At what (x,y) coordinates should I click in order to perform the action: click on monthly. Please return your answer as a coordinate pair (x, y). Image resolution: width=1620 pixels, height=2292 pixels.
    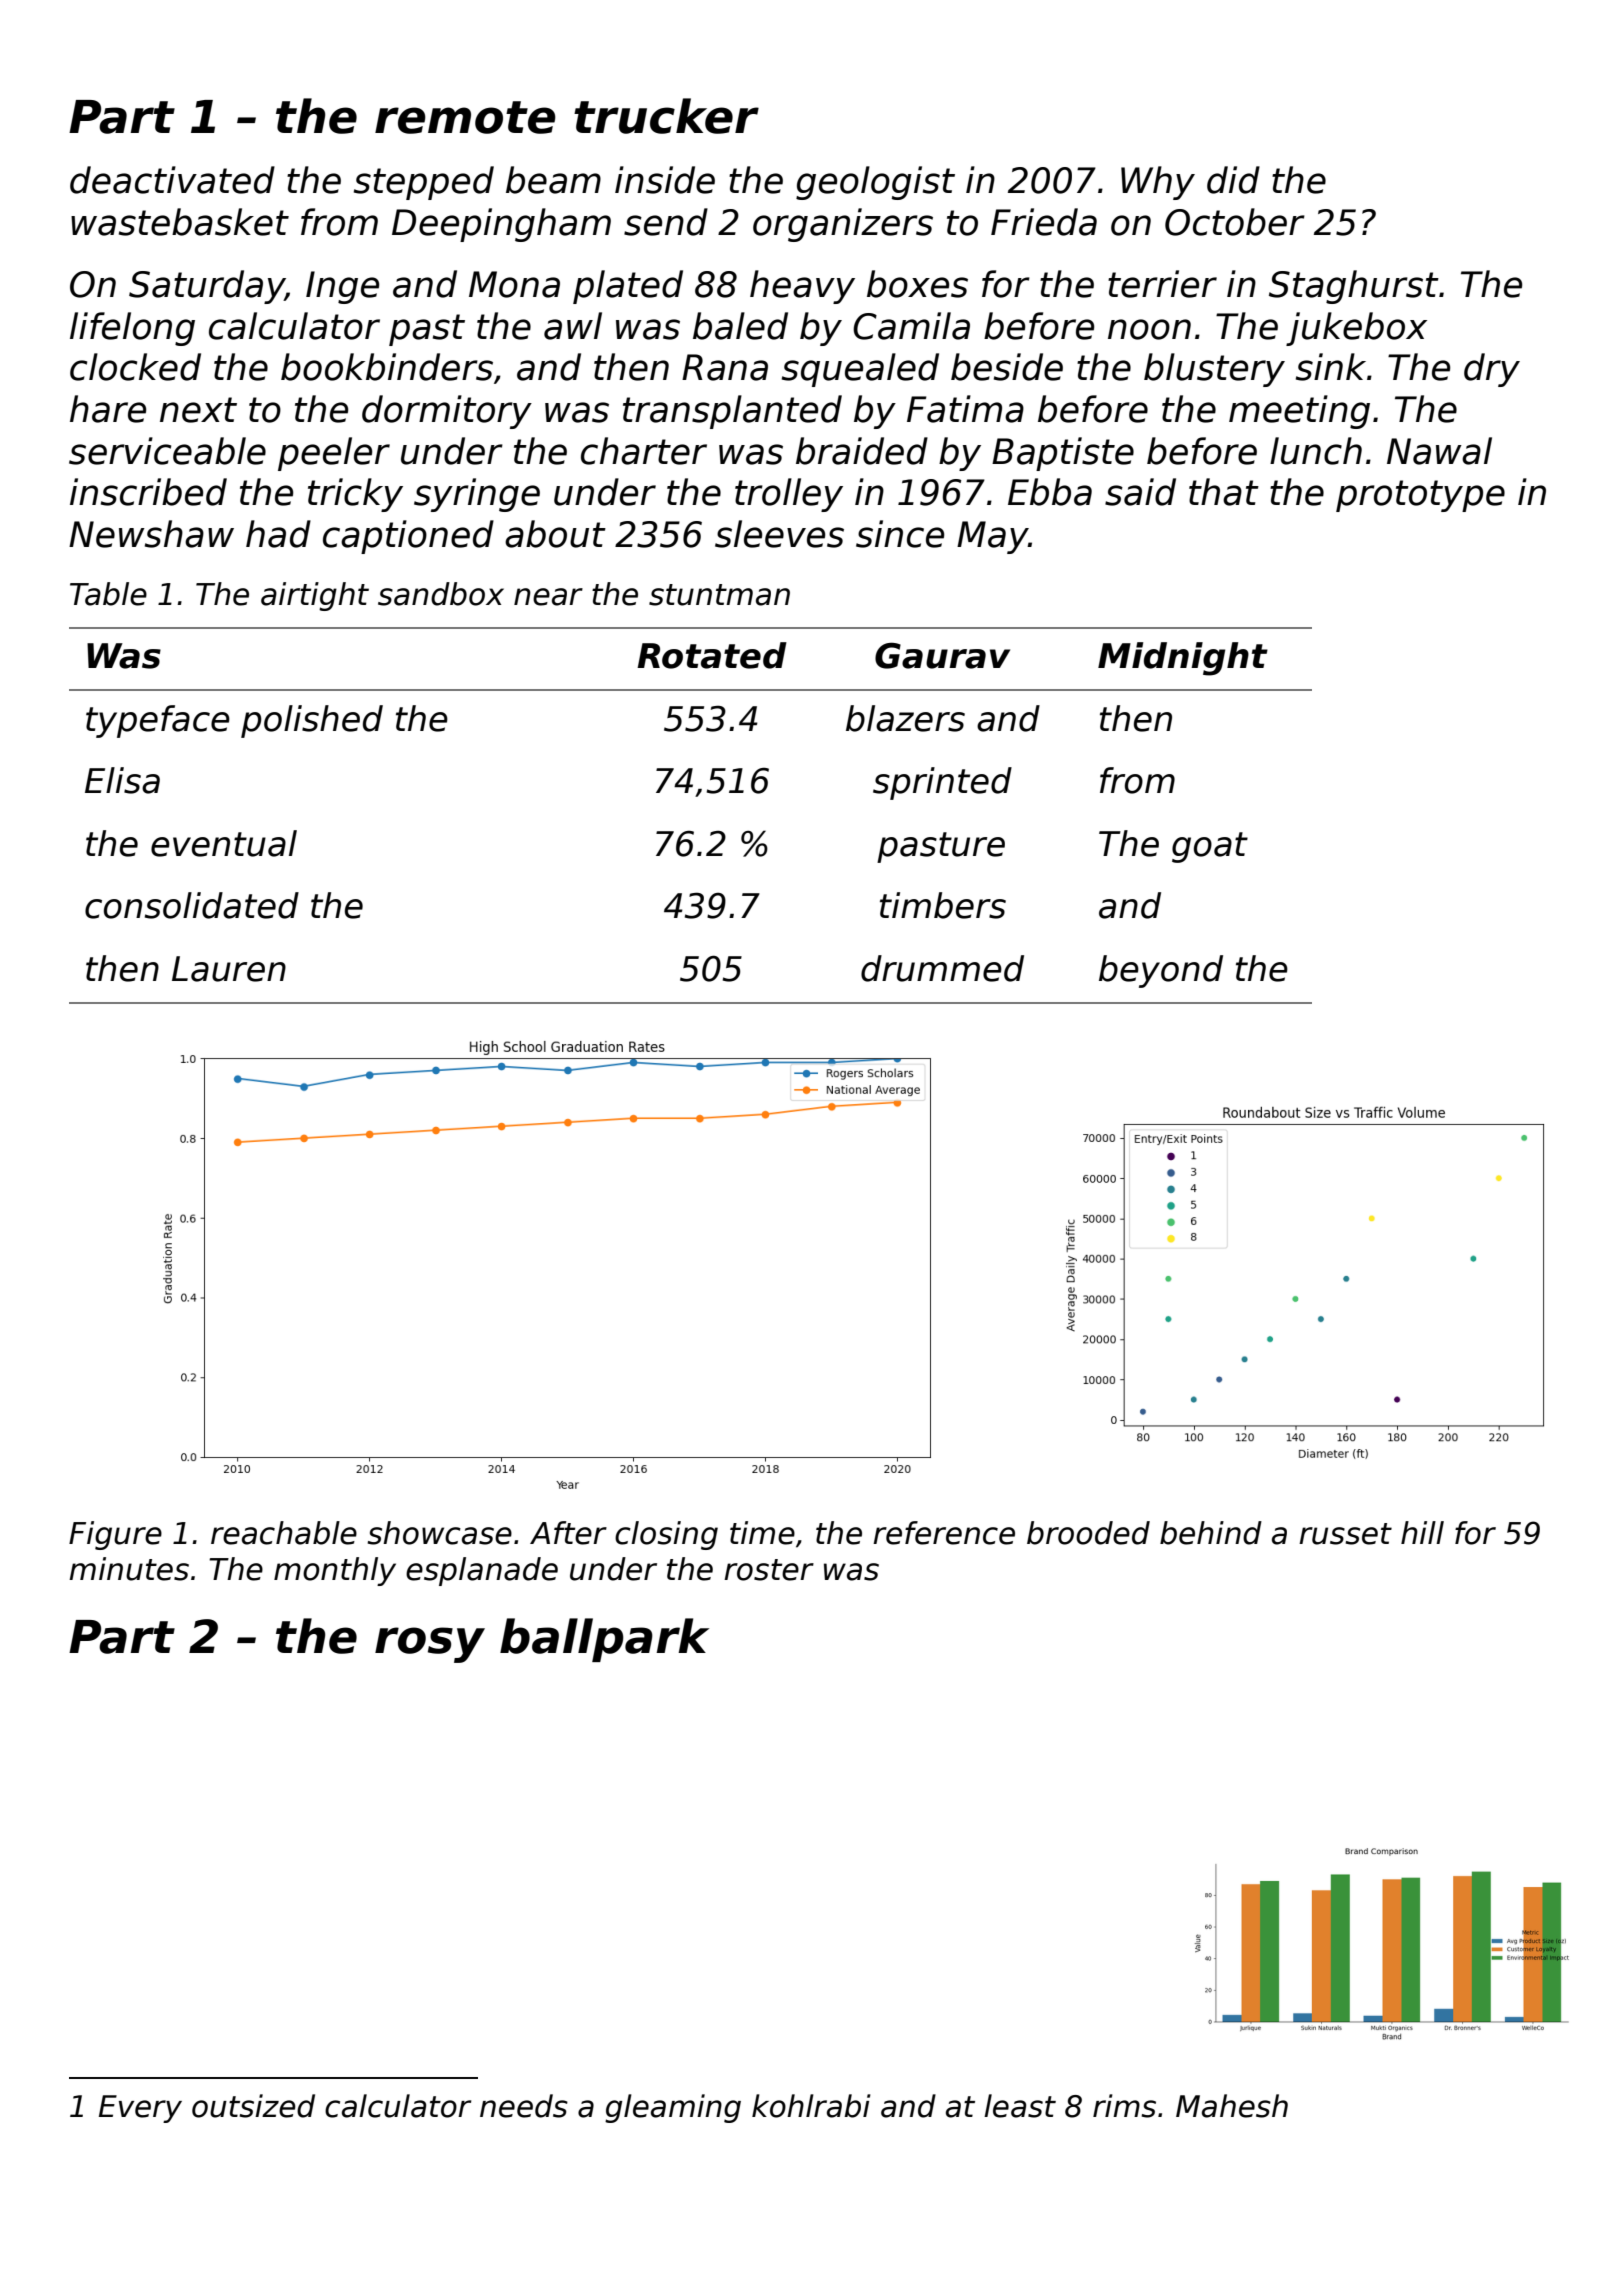
    Looking at the image, I should click on (335, 1571).
